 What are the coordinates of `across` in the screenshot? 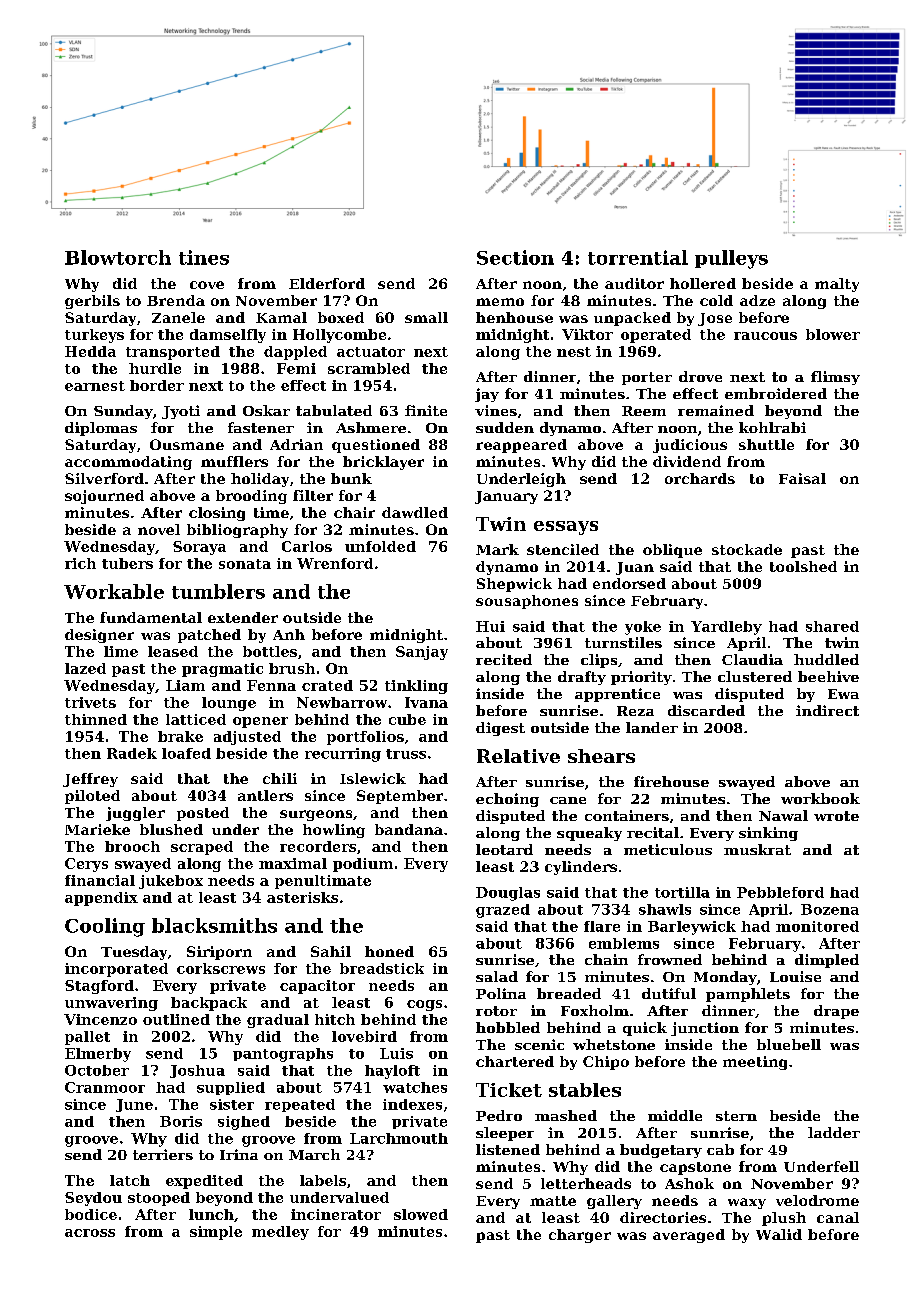 It's located at (90, 1233).
